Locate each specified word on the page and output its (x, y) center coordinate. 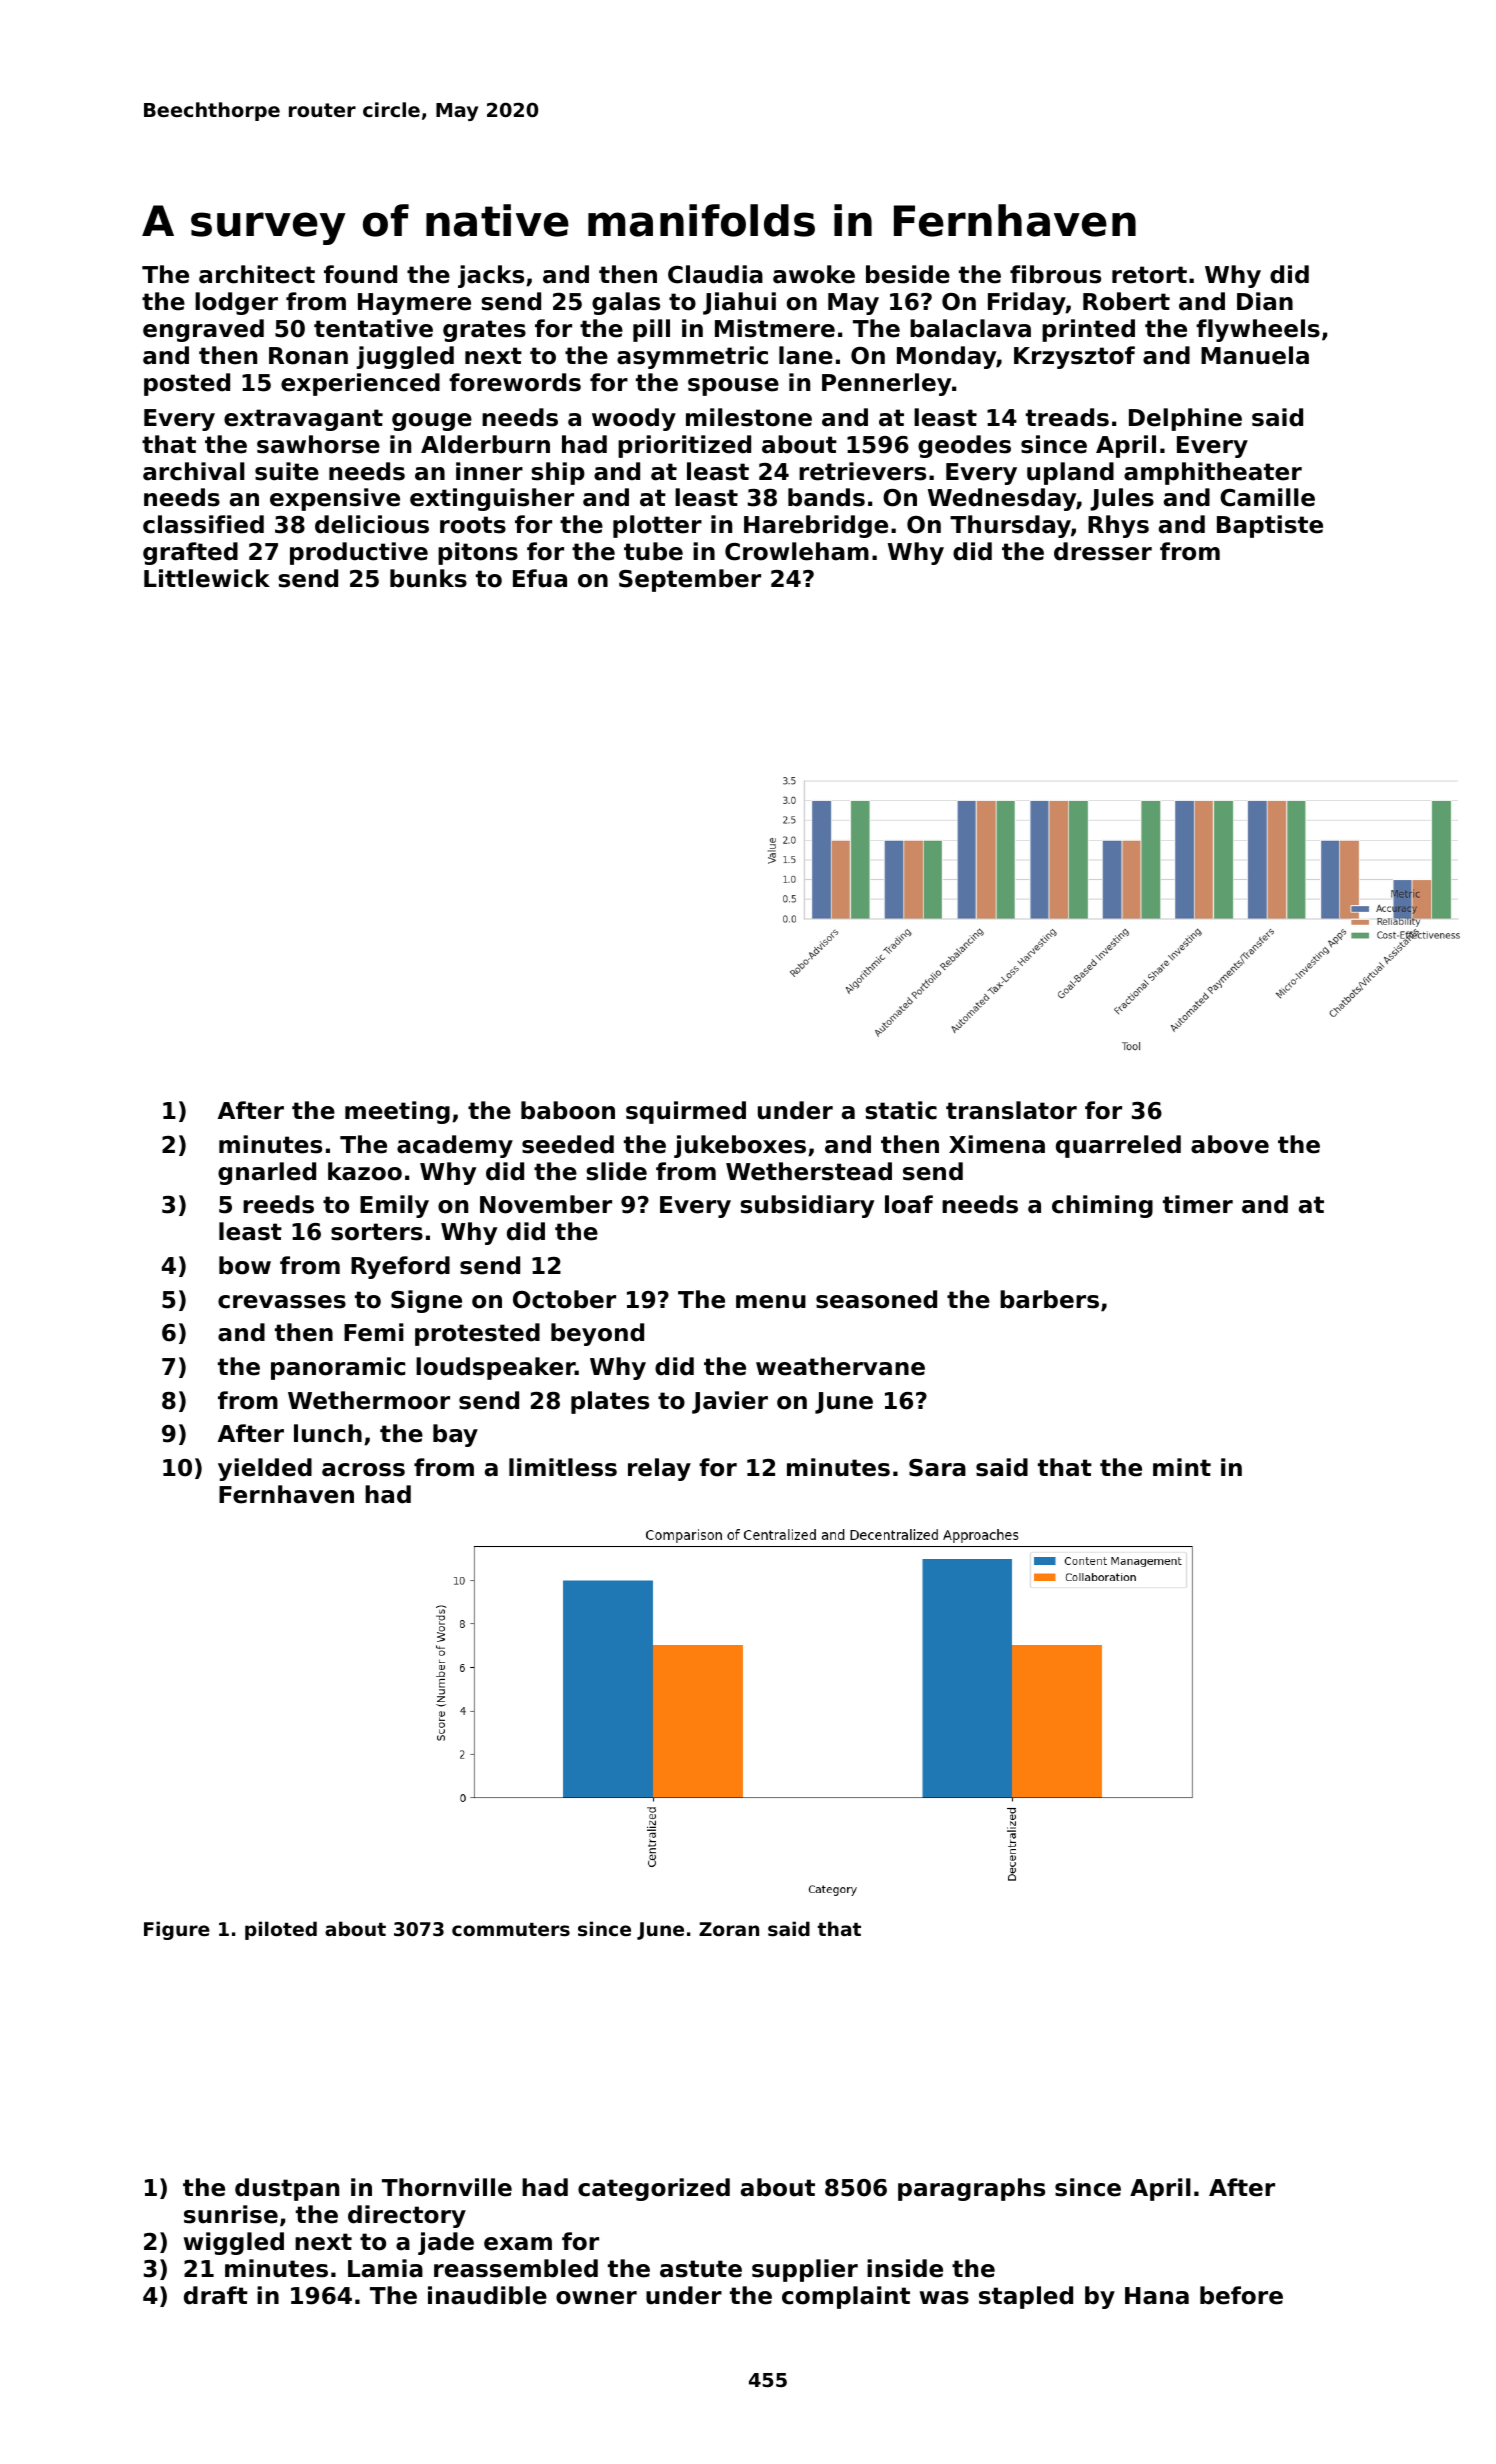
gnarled (267, 1173)
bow (245, 1265)
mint (1182, 1467)
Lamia (385, 2268)
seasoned (876, 1299)
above (1230, 1144)
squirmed (686, 1112)
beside (908, 274)
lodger (236, 303)
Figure (177, 1930)
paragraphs (971, 2189)
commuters (511, 1929)
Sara (937, 1468)
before (1241, 2295)
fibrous (1055, 274)
